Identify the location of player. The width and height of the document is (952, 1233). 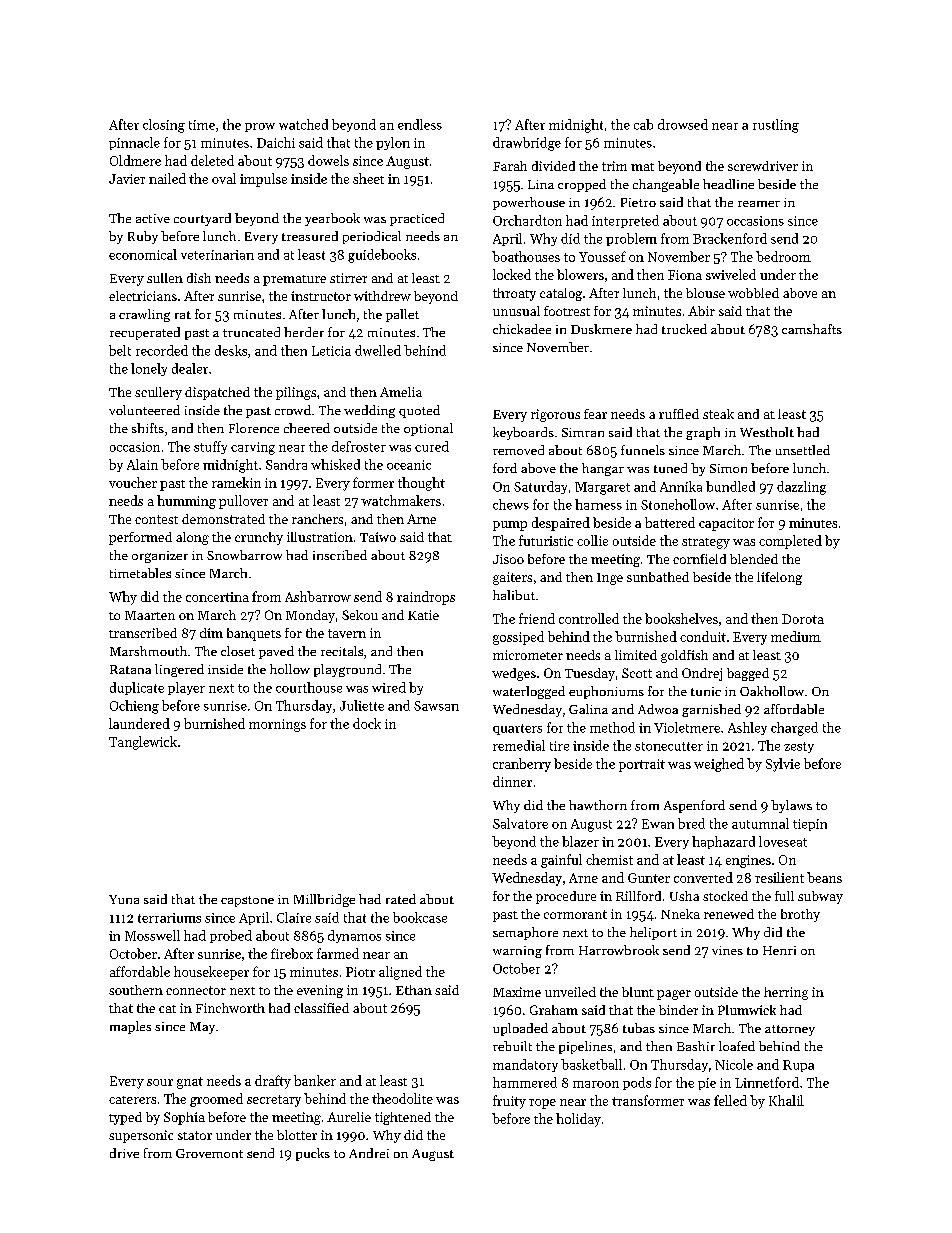
(186, 688).
